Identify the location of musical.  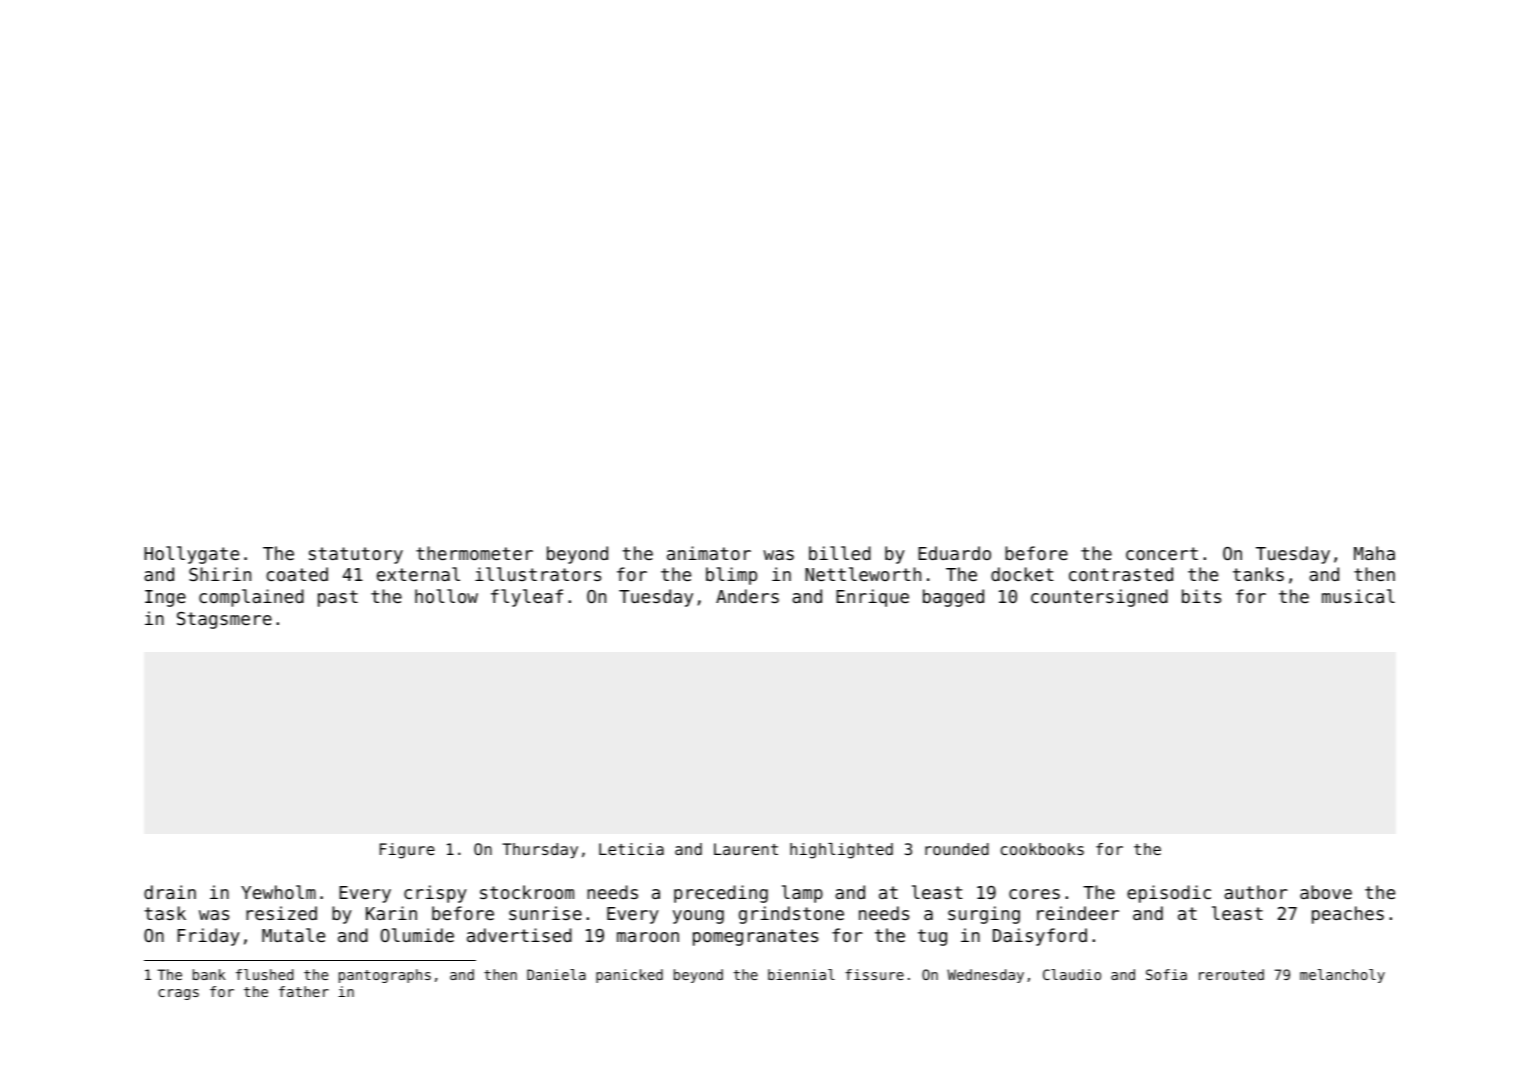
(1358, 596).
